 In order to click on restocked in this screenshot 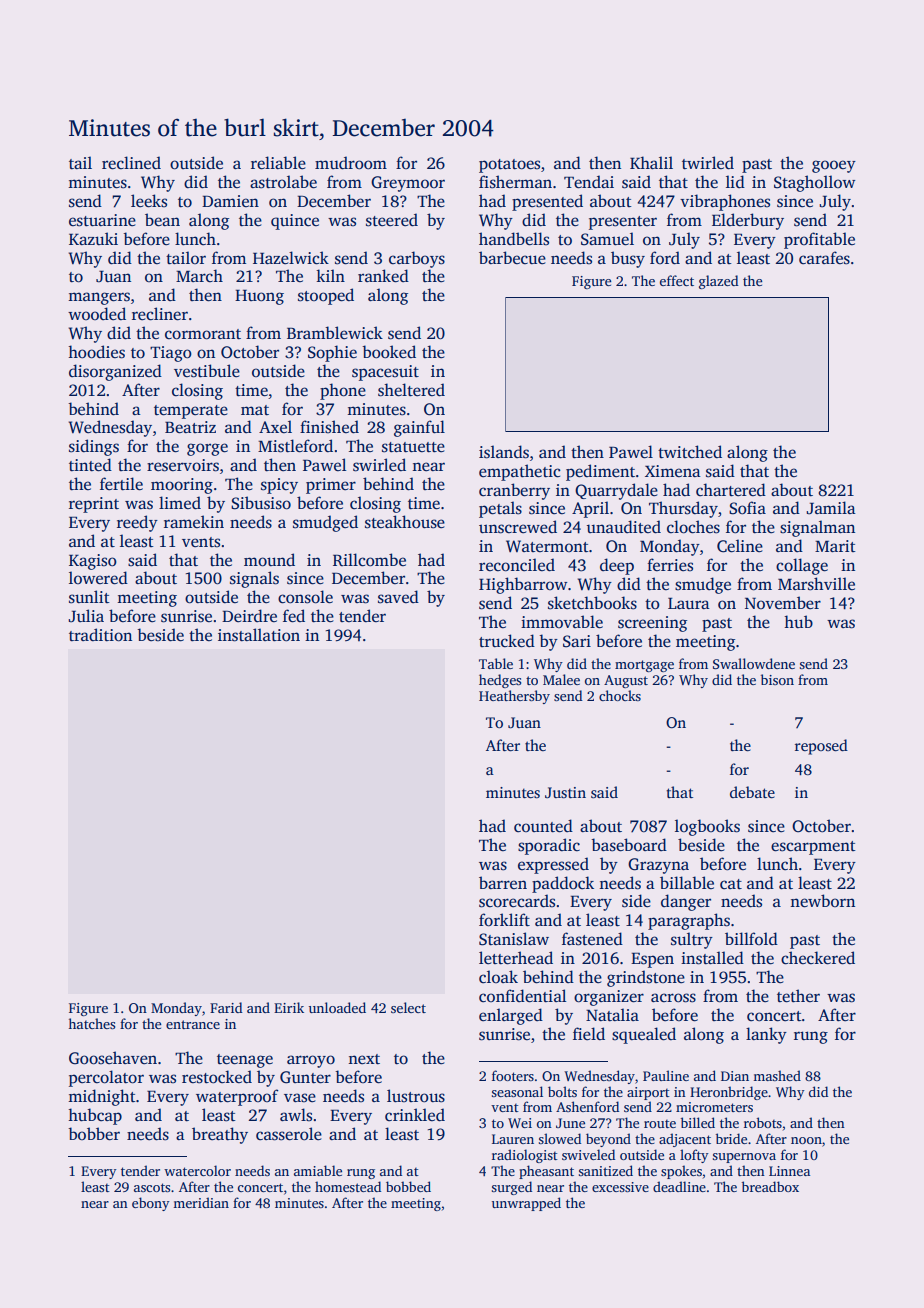, I will do `click(217, 1077)`.
